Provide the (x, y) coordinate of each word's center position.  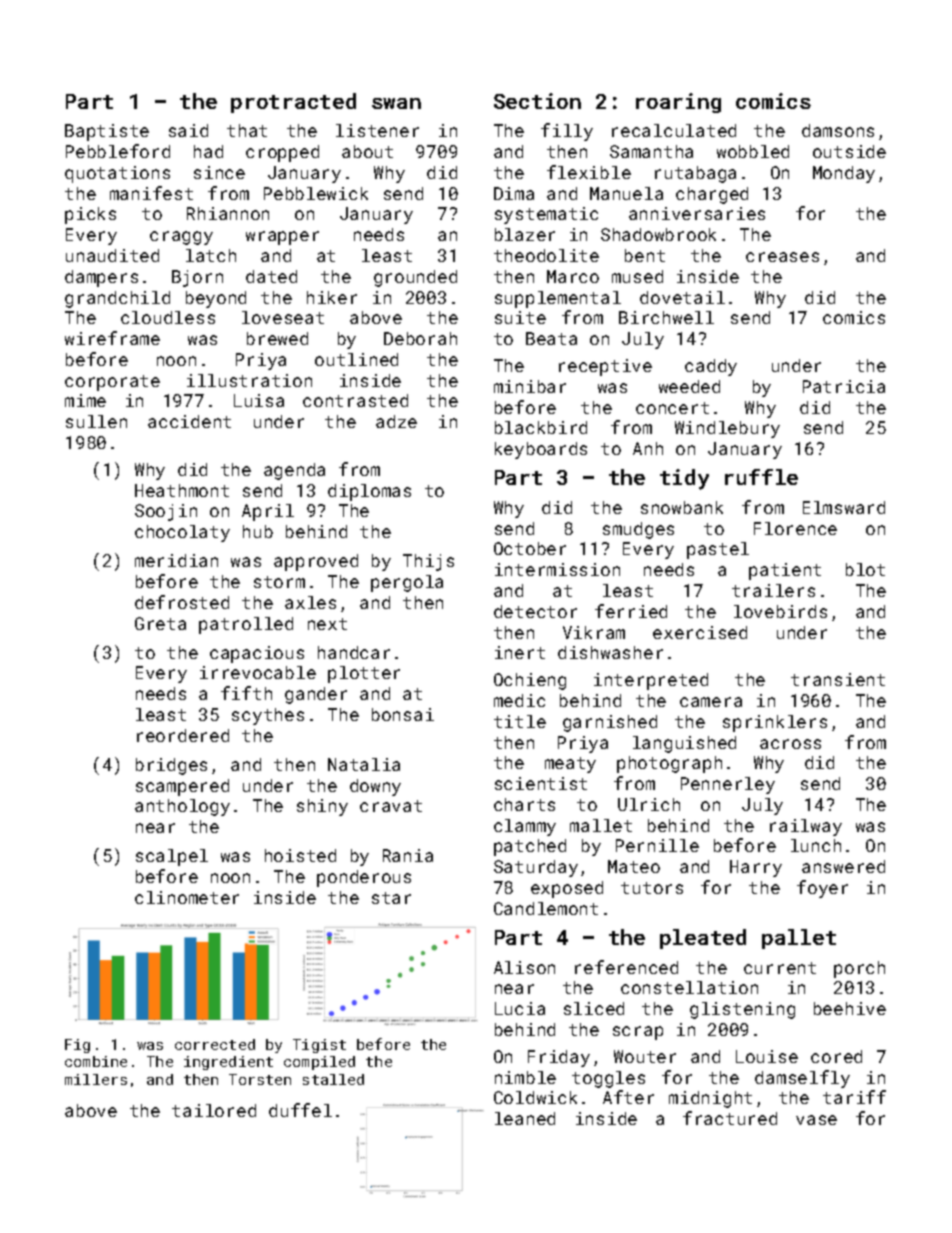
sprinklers (775, 723)
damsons (838, 130)
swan (396, 103)
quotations (117, 174)
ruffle (761, 477)
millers (96, 1079)
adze (396, 421)
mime (85, 400)
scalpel (172, 857)
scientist (541, 783)
